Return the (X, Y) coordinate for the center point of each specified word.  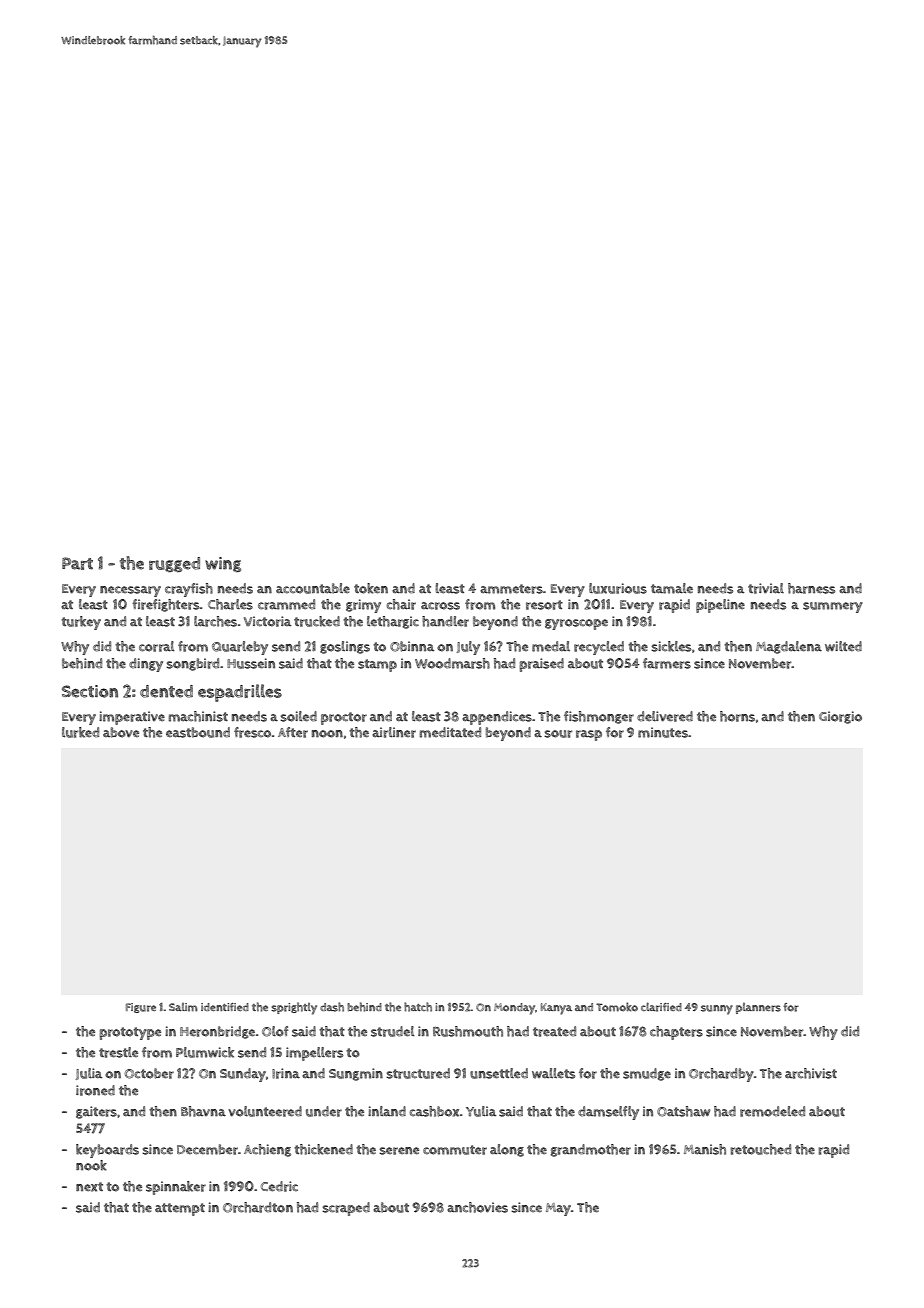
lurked (80, 732)
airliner (394, 732)
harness (811, 588)
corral (156, 646)
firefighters (166, 605)
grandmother (591, 1150)
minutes (663, 732)
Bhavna (203, 1111)
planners (758, 1008)
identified (225, 1007)
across (440, 606)
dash (332, 1007)
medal (551, 646)
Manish (705, 1149)
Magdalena (789, 647)
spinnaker (176, 1188)
